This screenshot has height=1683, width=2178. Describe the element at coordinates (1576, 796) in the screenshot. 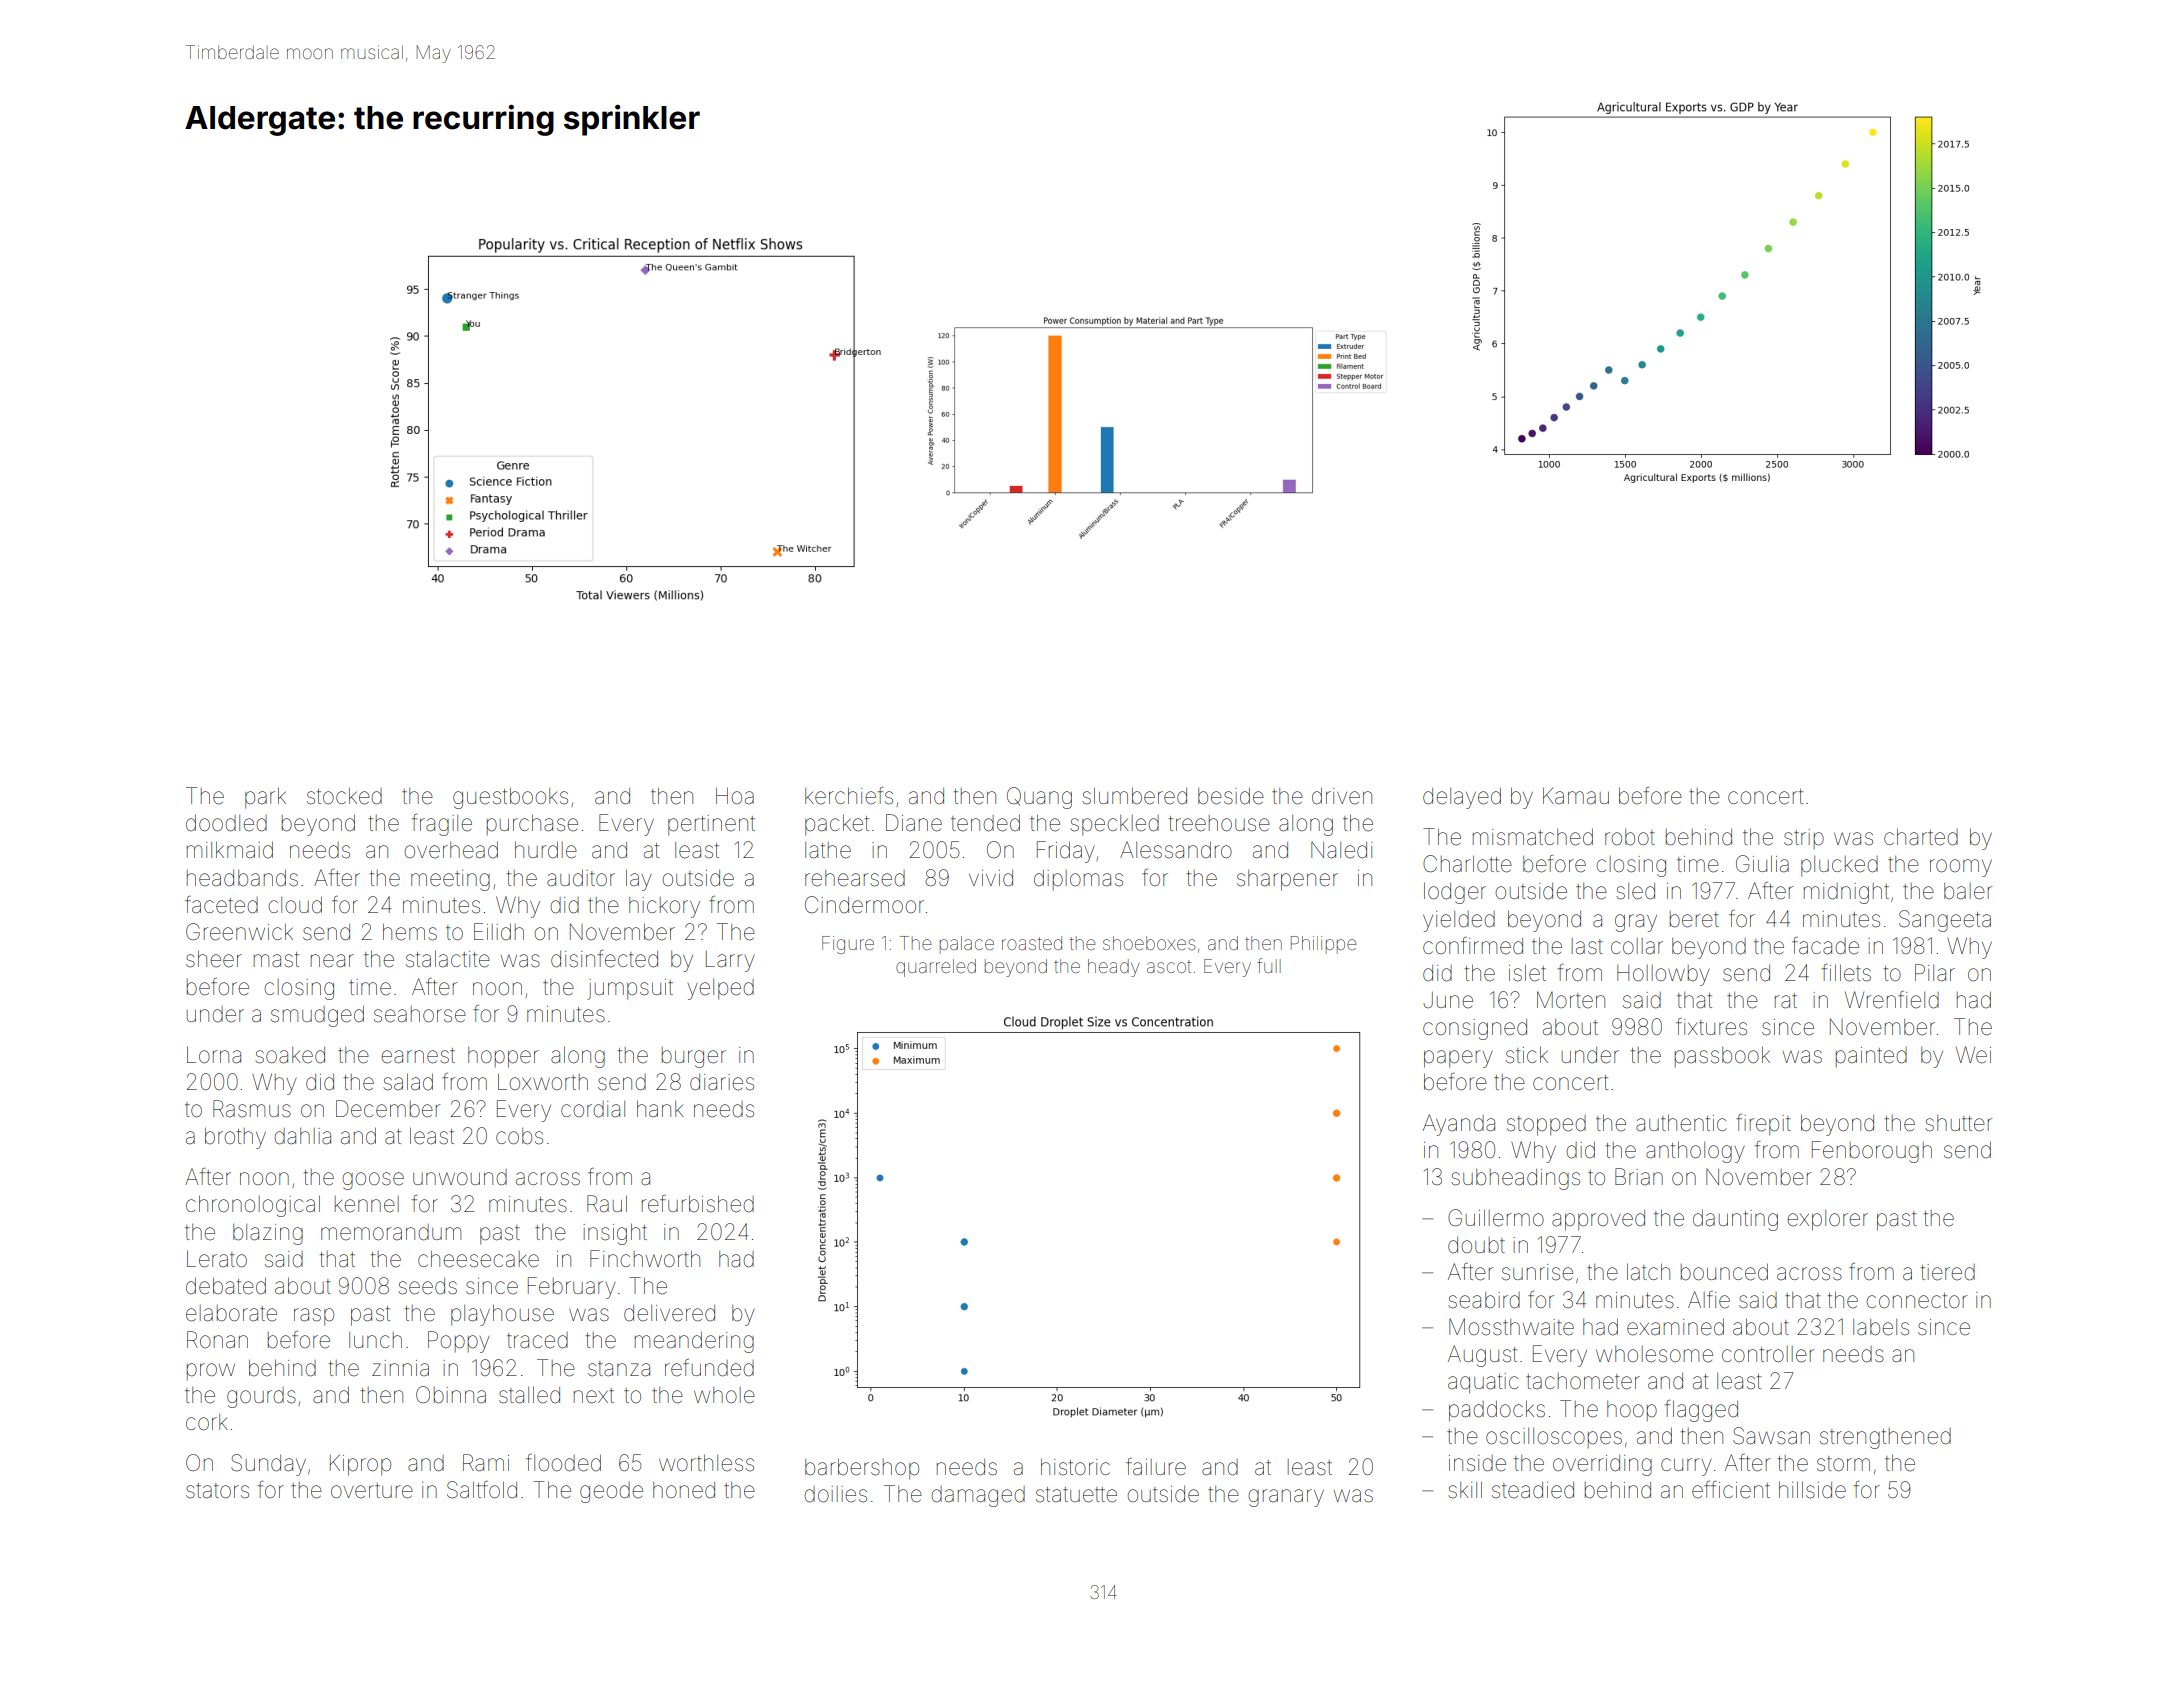

I see `Kamau` at that location.
